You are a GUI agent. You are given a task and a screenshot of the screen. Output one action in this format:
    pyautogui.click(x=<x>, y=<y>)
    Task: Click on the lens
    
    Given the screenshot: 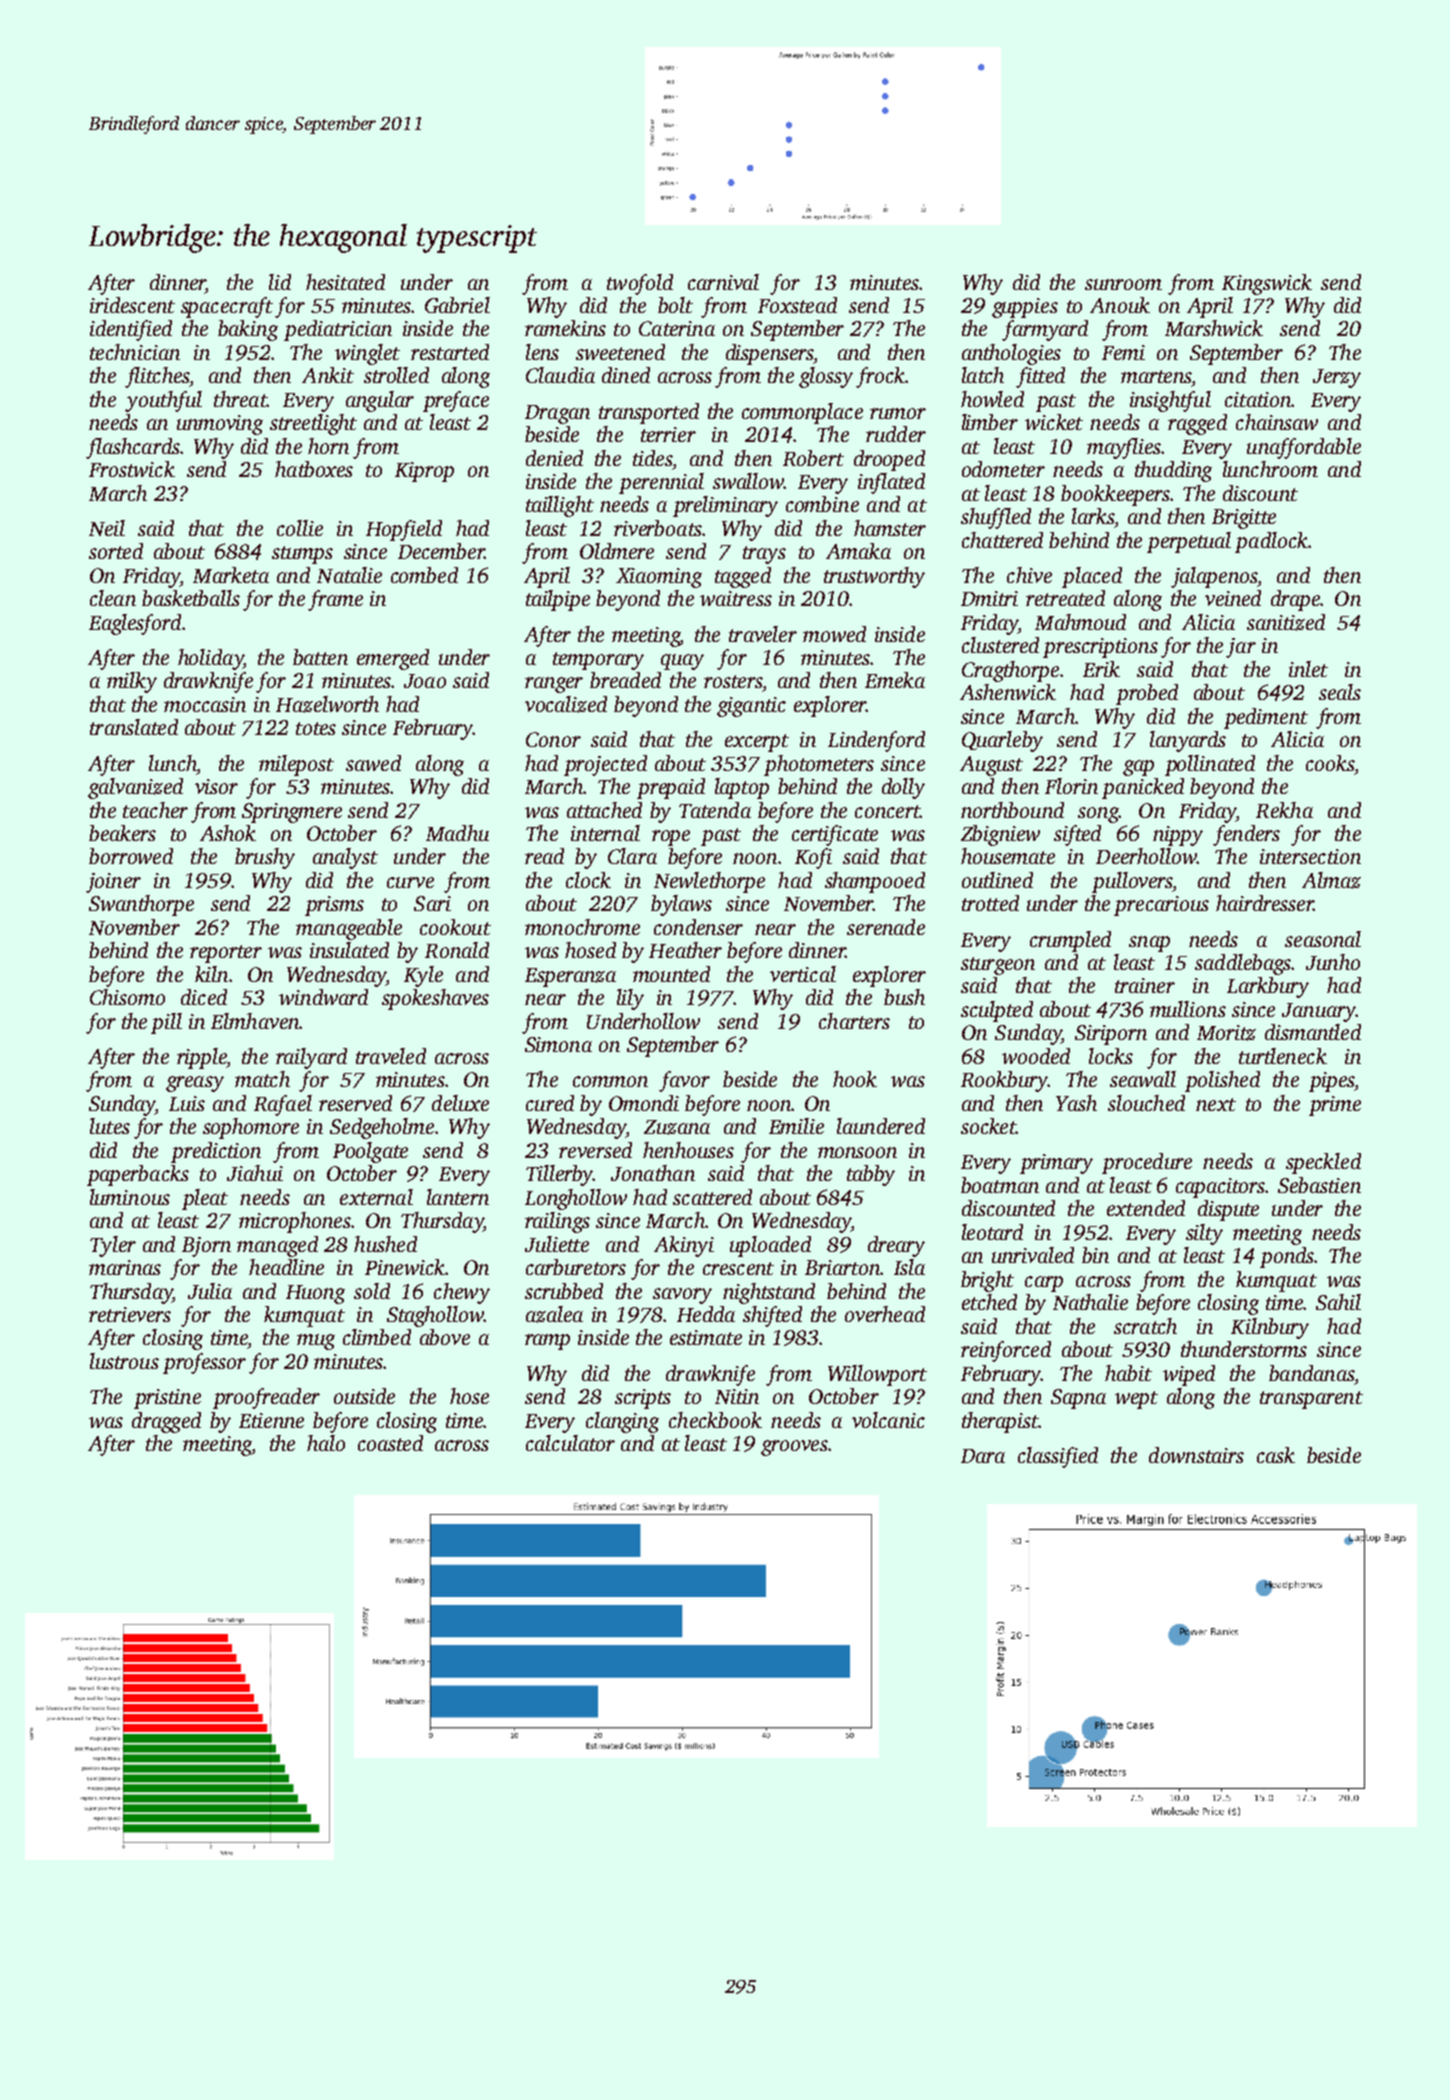 What is the action you would take?
    pyautogui.click(x=542, y=352)
